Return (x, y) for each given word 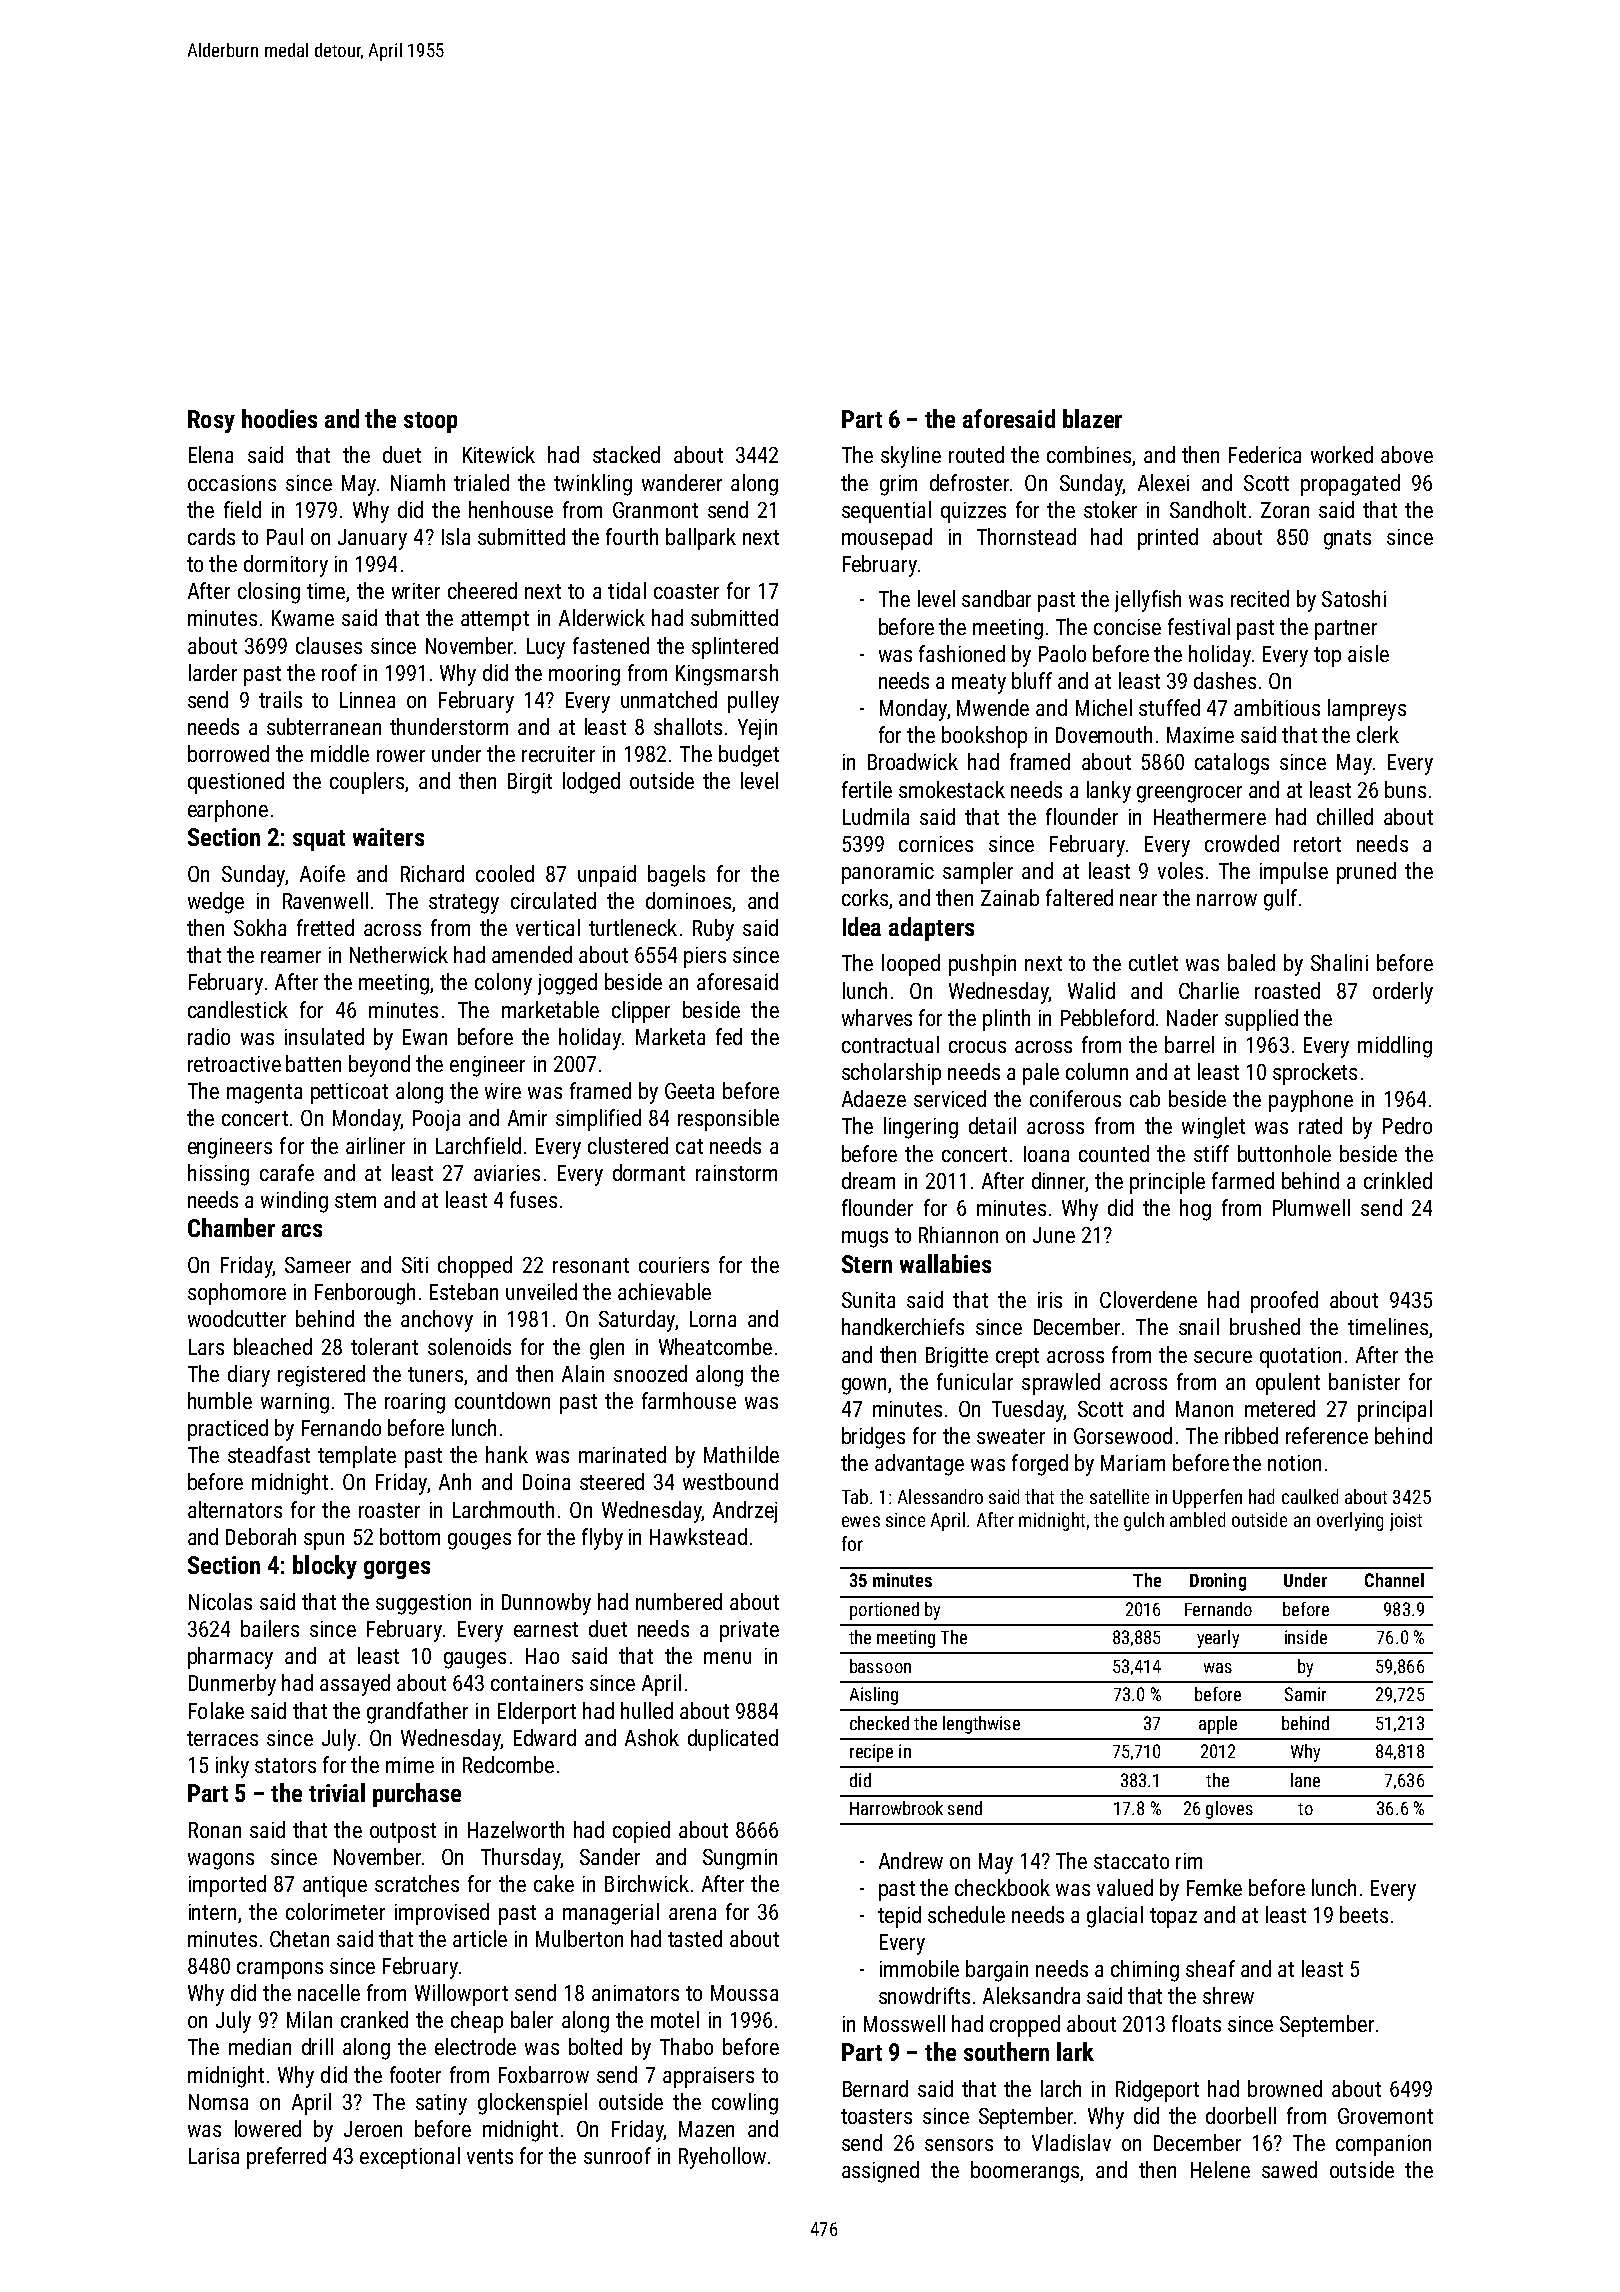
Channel (1394, 1580)
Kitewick (499, 454)
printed (1168, 539)
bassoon (880, 1666)
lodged (591, 783)
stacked (626, 454)
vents (490, 2156)
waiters (388, 837)
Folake (216, 1710)
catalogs (1232, 764)
